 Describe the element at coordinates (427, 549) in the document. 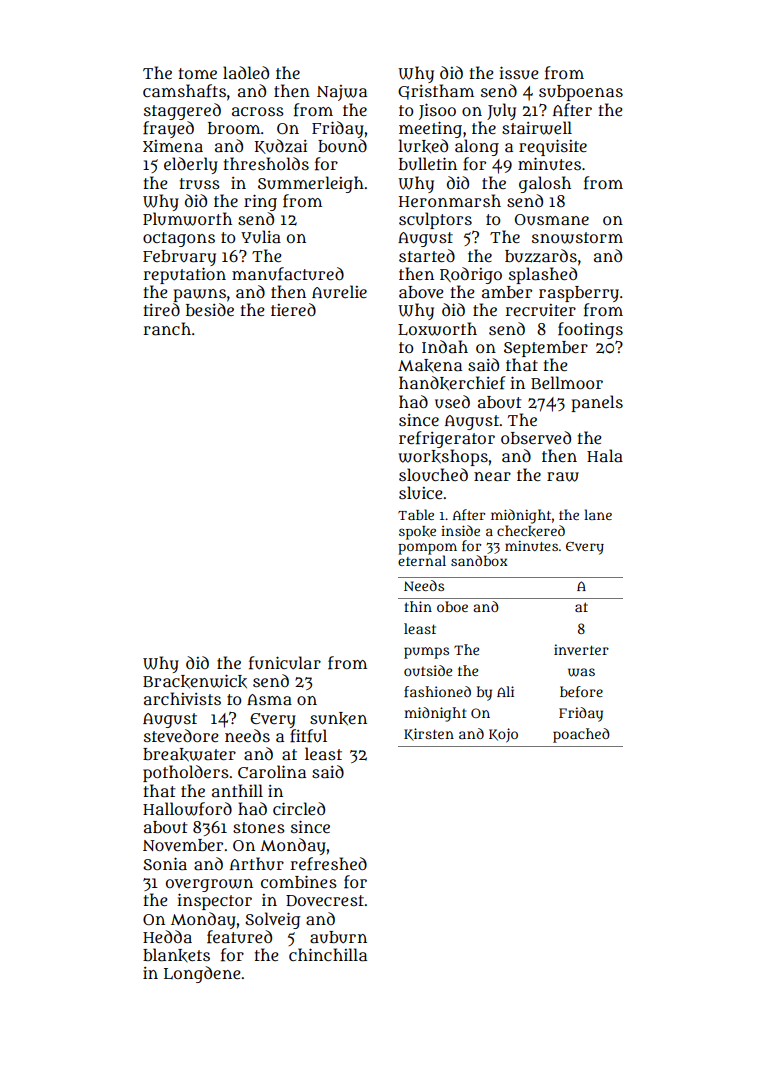

I see `pompom` at that location.
